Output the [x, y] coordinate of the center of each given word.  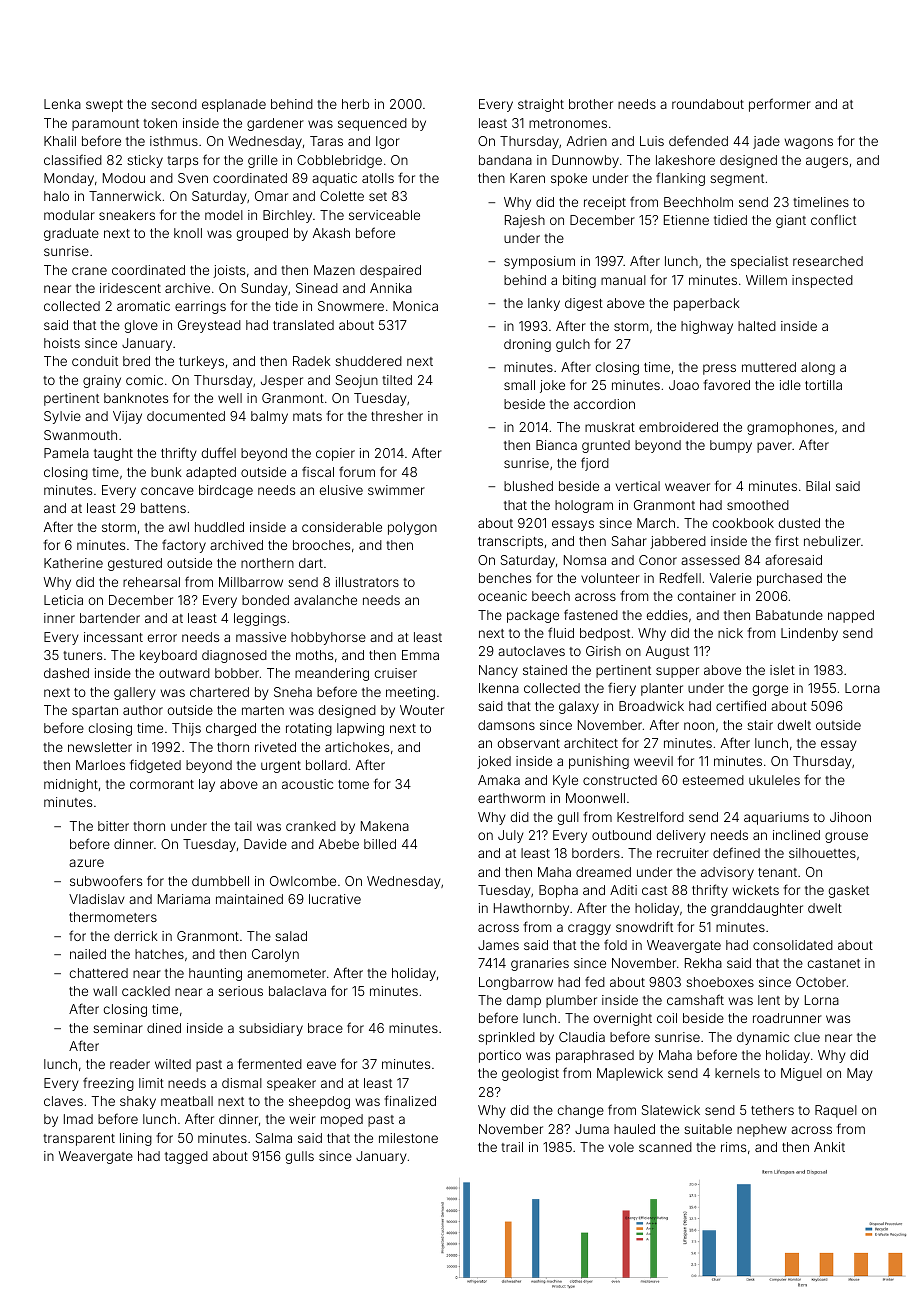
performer [780, 105]
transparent [79, 1140]
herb [355, 104]
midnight [71, 785]
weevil [653, 761]
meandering [332, 674]
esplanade [234, 105]
